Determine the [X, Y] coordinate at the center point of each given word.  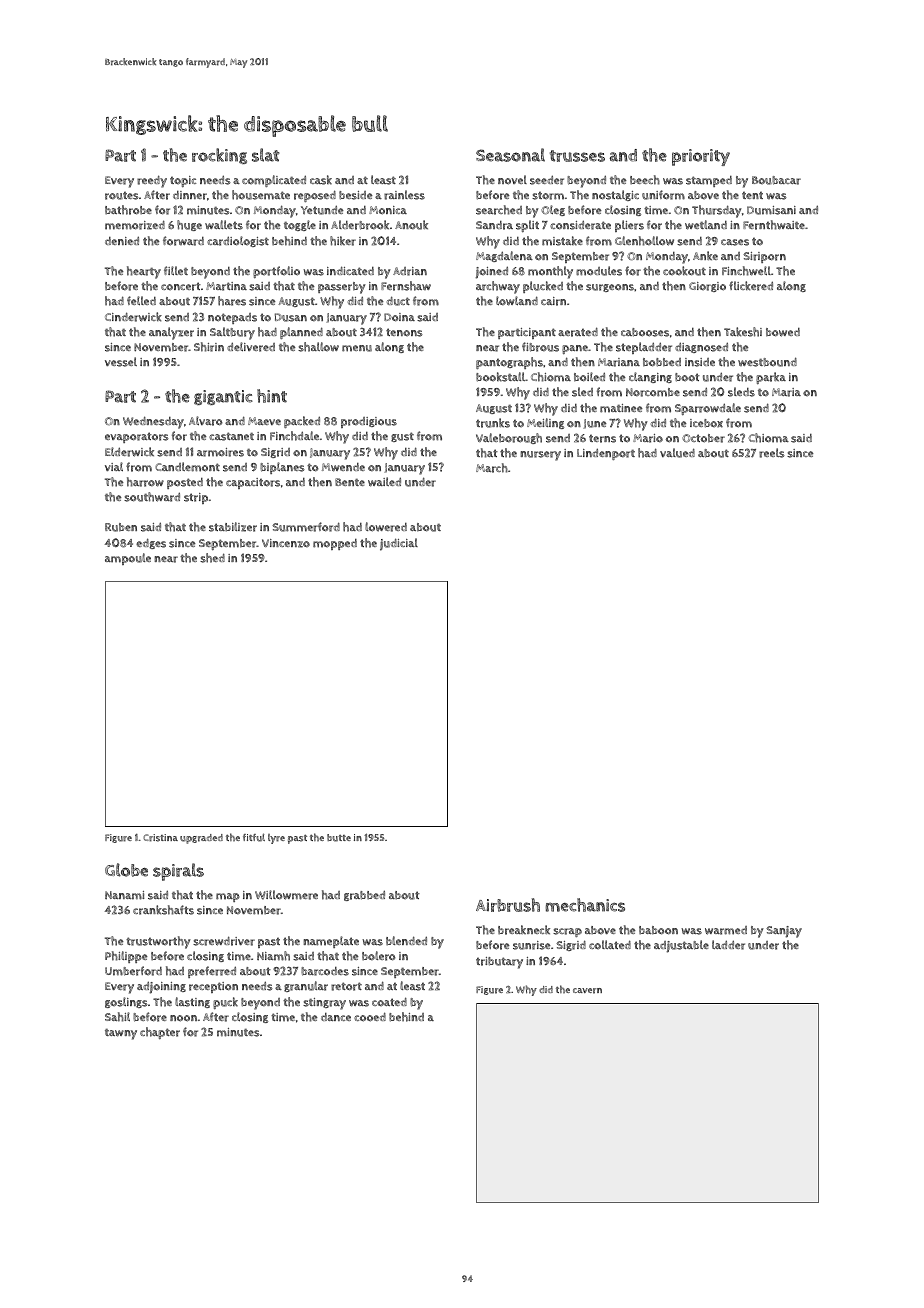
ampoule [128, 559]
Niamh [273, 956]
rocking [219, 156]
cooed [370, 1017]
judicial [399, 544]
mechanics [585, 905]
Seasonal [510, 155]
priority [701, 157]
